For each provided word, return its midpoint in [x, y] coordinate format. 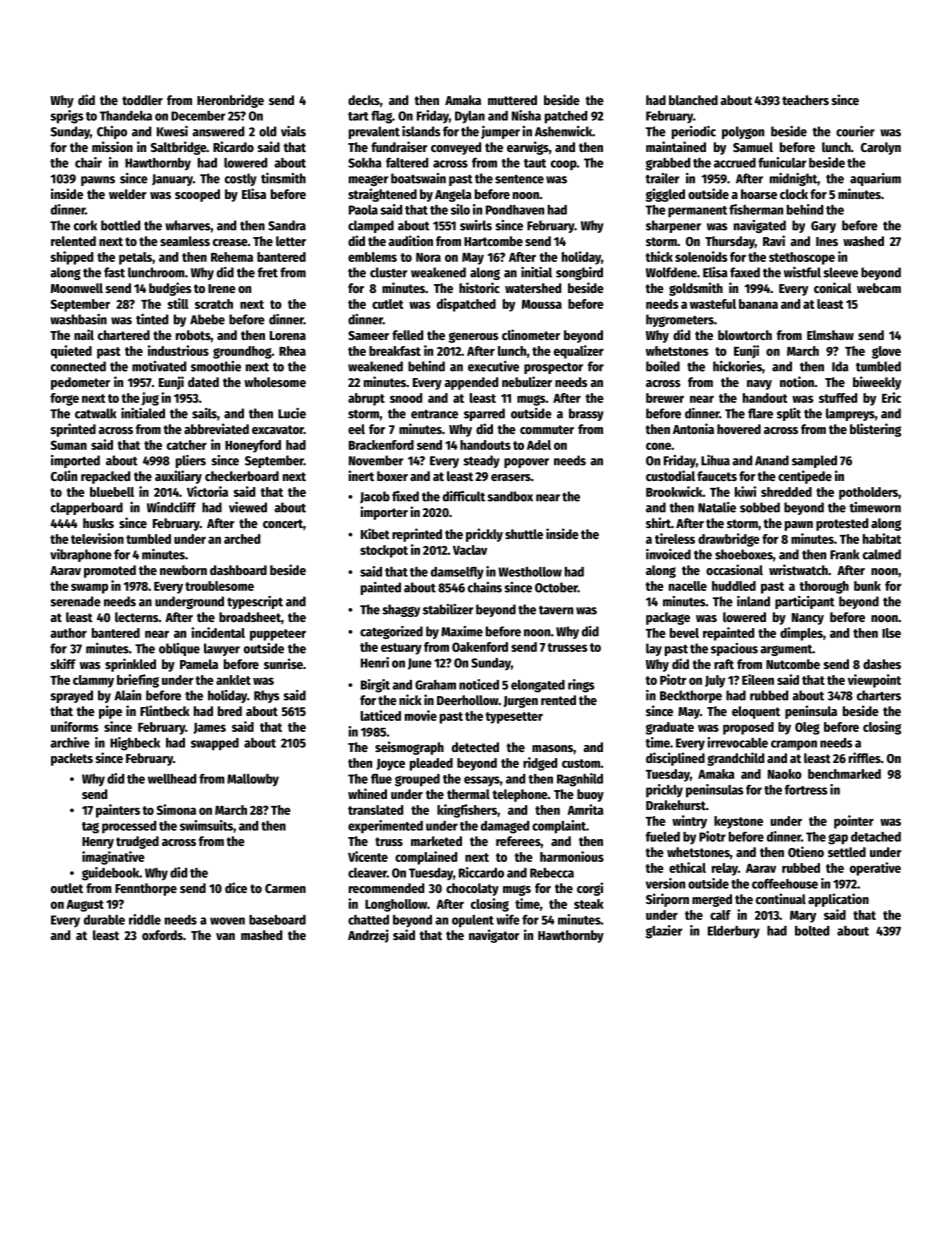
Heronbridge [230, 101]
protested [842, 524]
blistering [875, 430]
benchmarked [844, 774]
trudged [137, 842]
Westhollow [530, 572]
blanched [693, 100]
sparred [484, 414]
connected [78, 366]
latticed [380, 715]
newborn [183, 570]
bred [230, 711]
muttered [512, 100]
